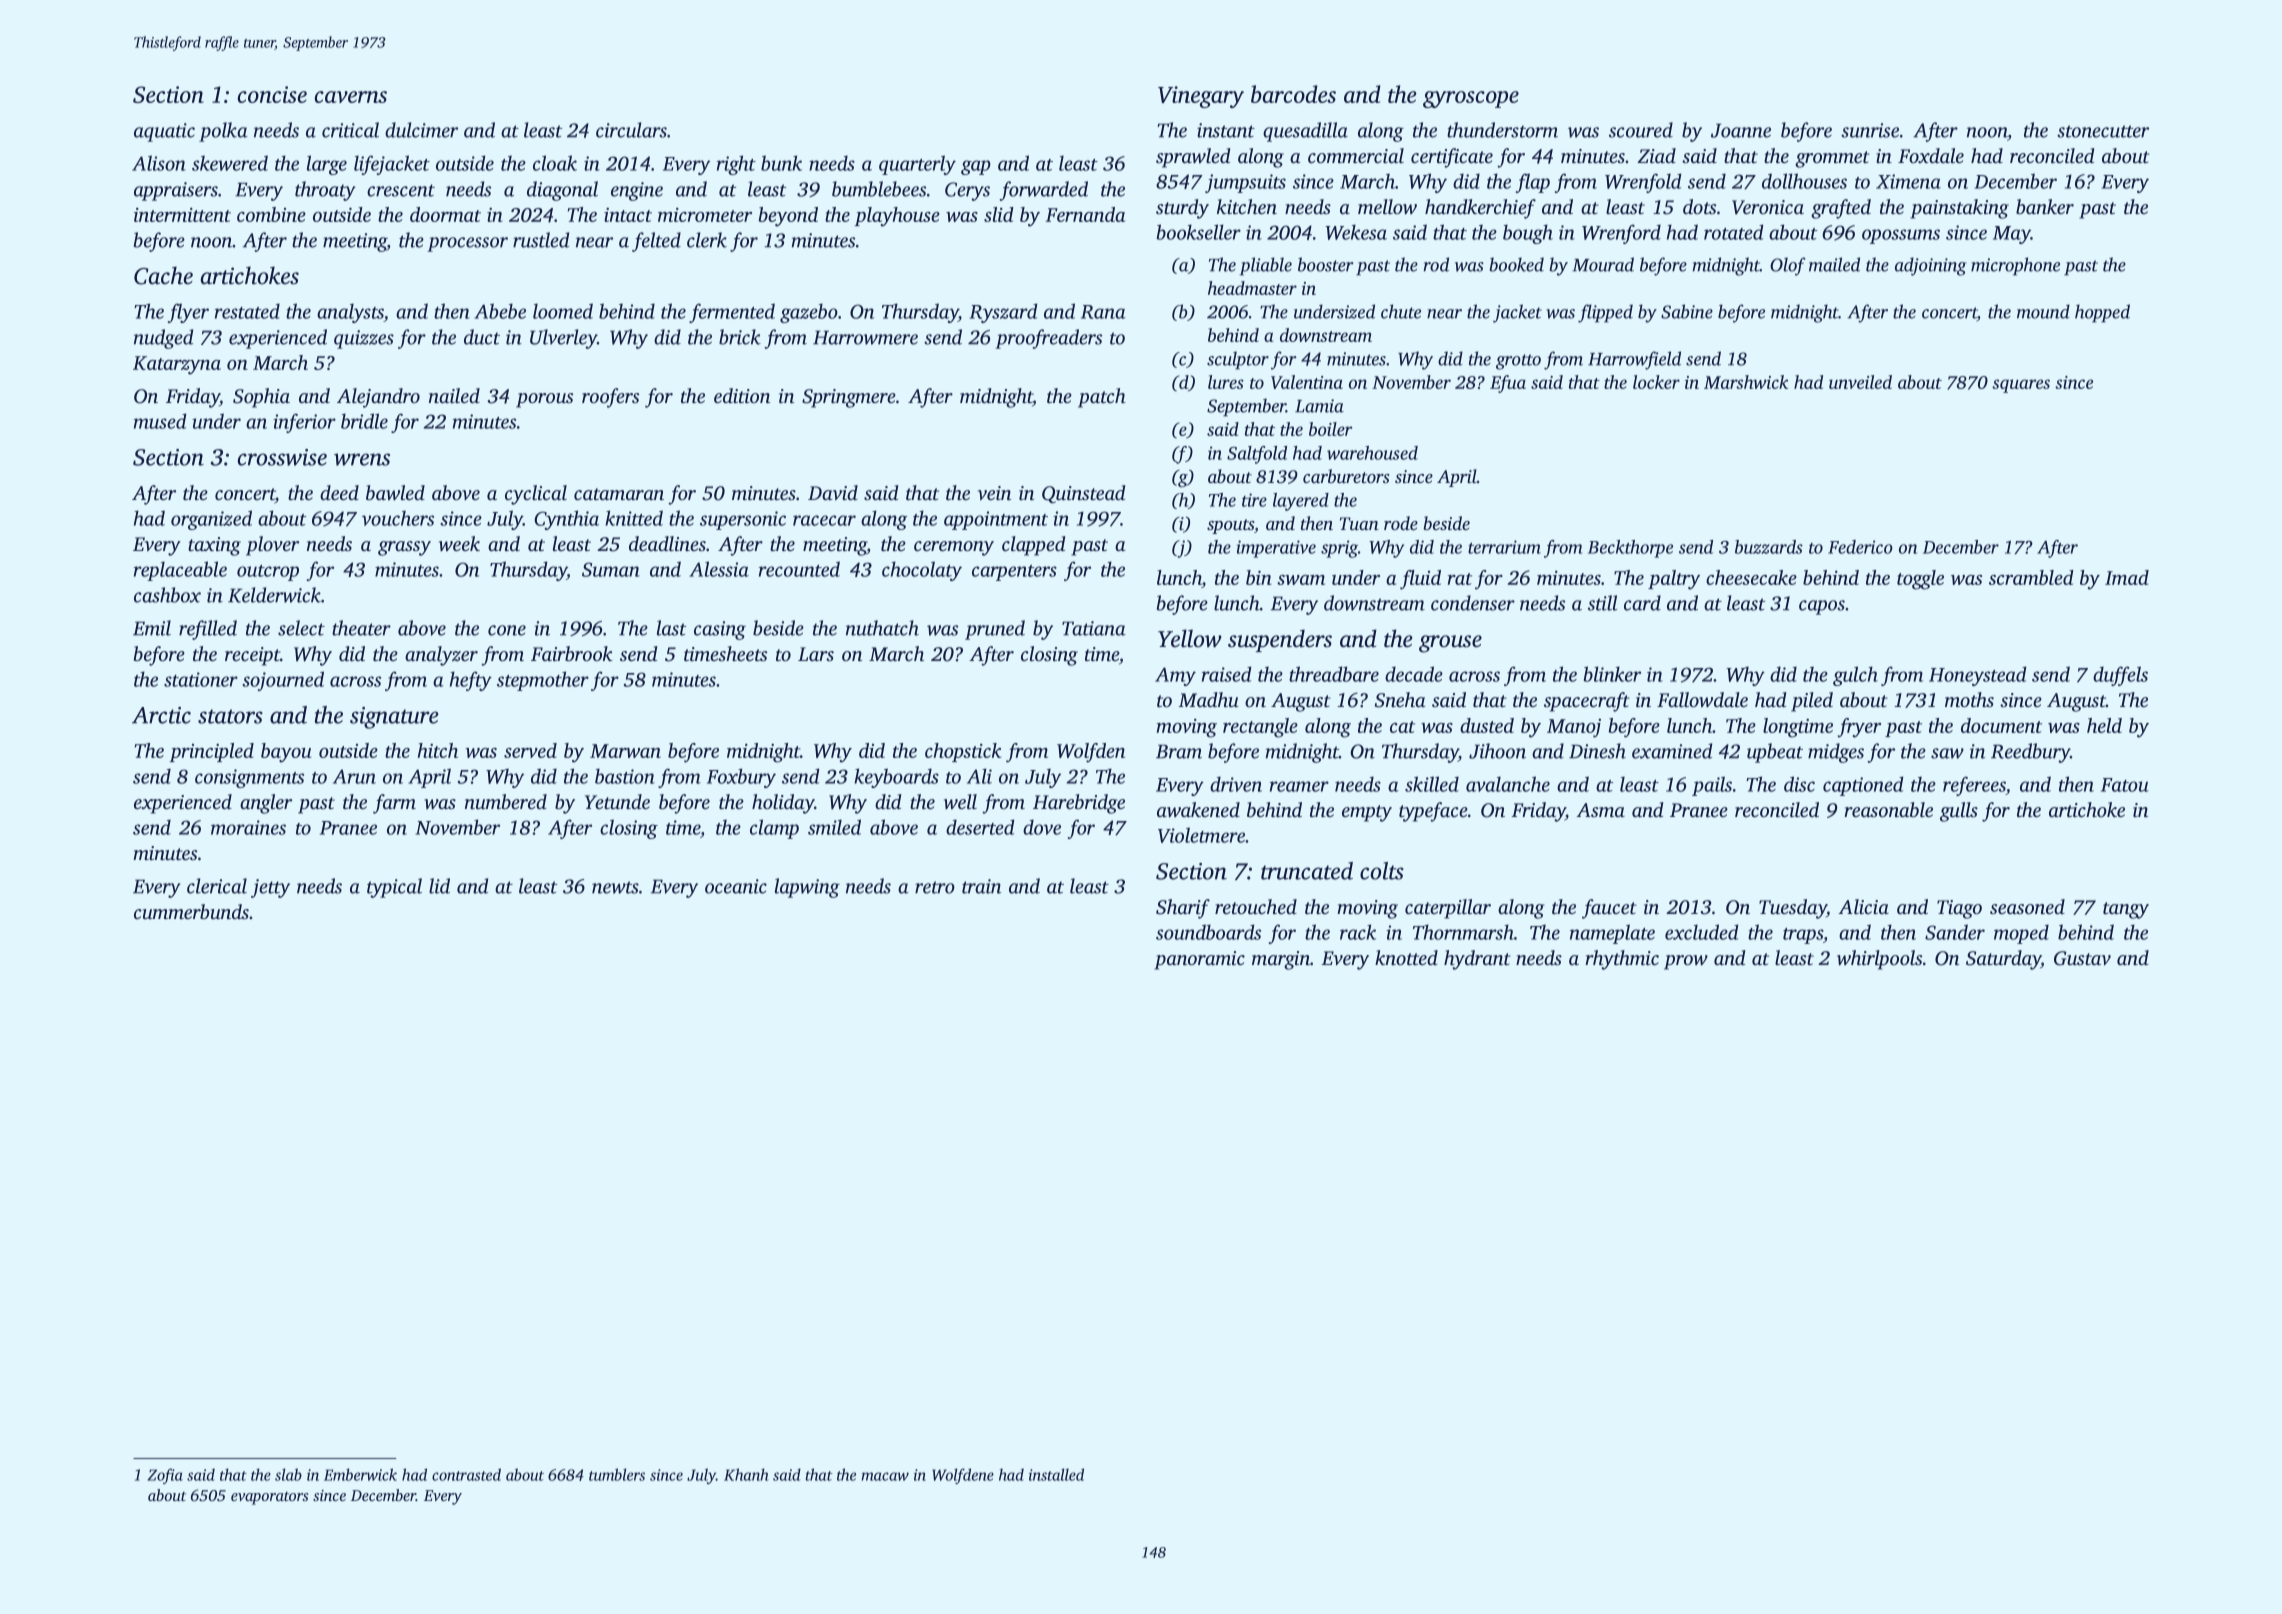  I want to click on whirlpools, so click(1879, 960).
